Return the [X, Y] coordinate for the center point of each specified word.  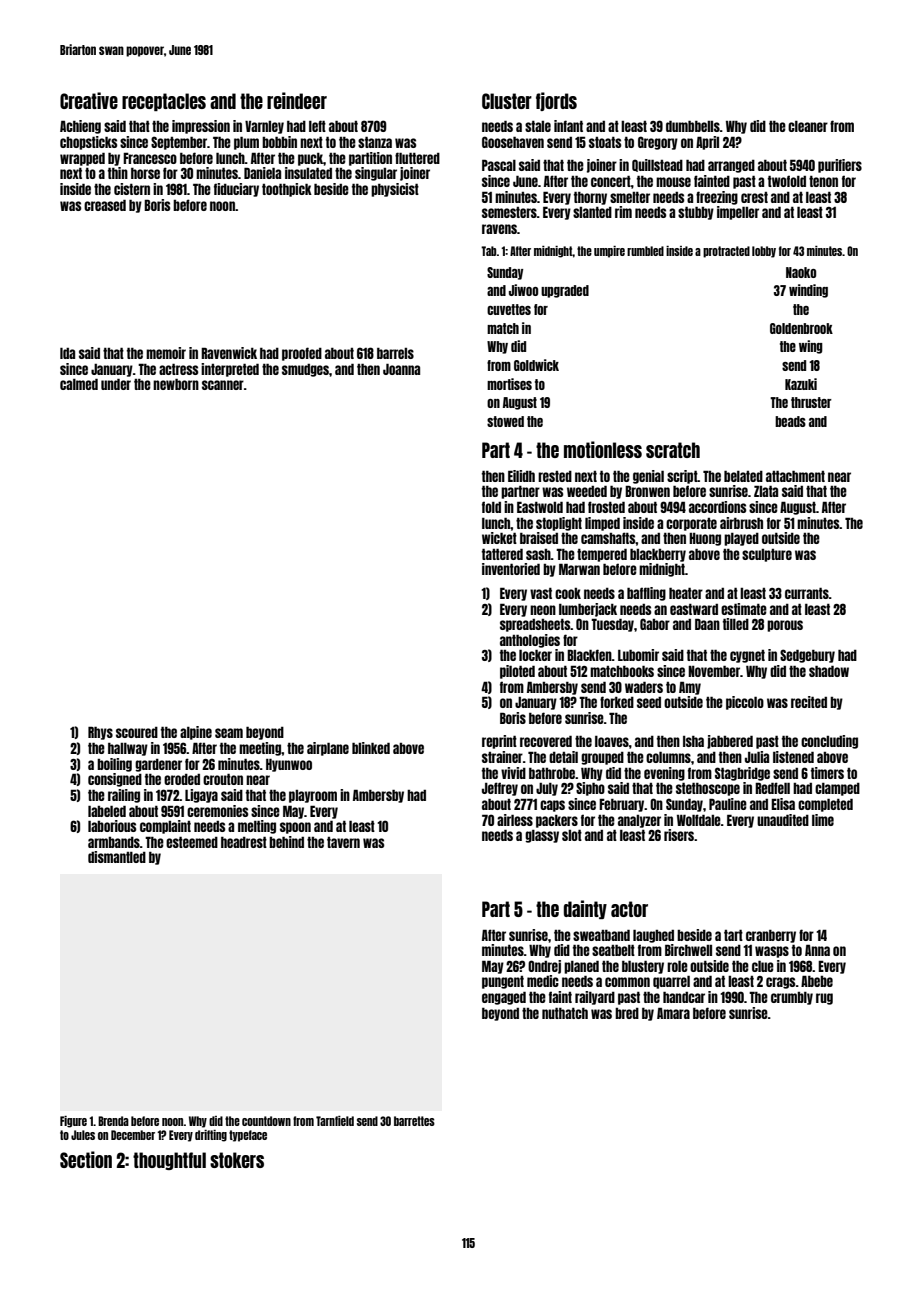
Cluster [507, 101]
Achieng [80, 127]
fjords [556, 101]
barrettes [414, 1121]
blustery [643, 967]
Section [86, 1159]
